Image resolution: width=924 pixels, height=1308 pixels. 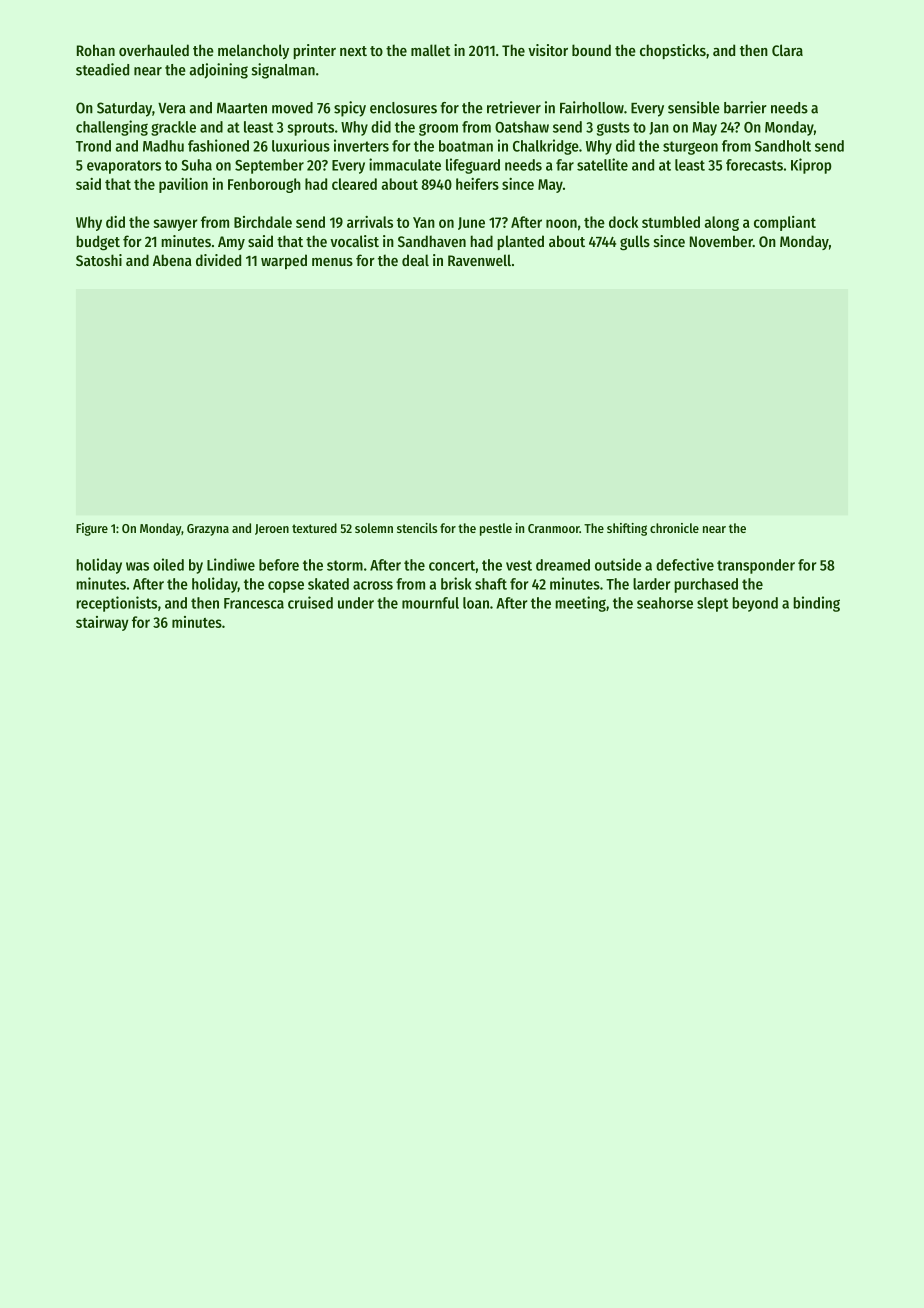 What do you see at coordinates (99, 260) in the screenshot?
I see `Satoshi` at bounding box center [99, 260].
